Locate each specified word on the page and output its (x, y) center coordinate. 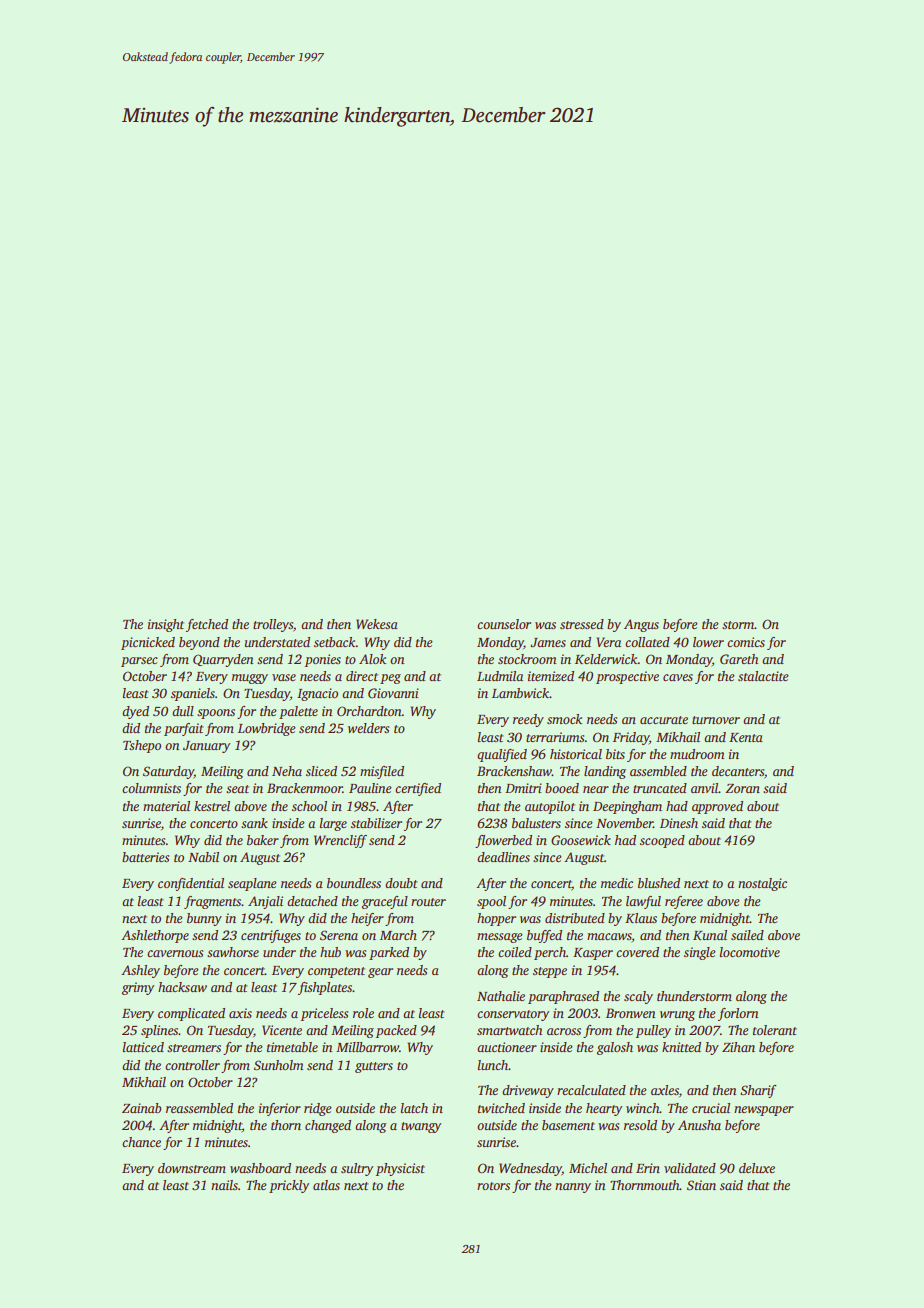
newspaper (764, 1111)
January (206, 747)
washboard (260, 1168)
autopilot (550, 807)
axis (240, 1013)
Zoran (742, 788)
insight (166, 625)
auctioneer (507, 1047)
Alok (372, 659)
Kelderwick (606, 659)
